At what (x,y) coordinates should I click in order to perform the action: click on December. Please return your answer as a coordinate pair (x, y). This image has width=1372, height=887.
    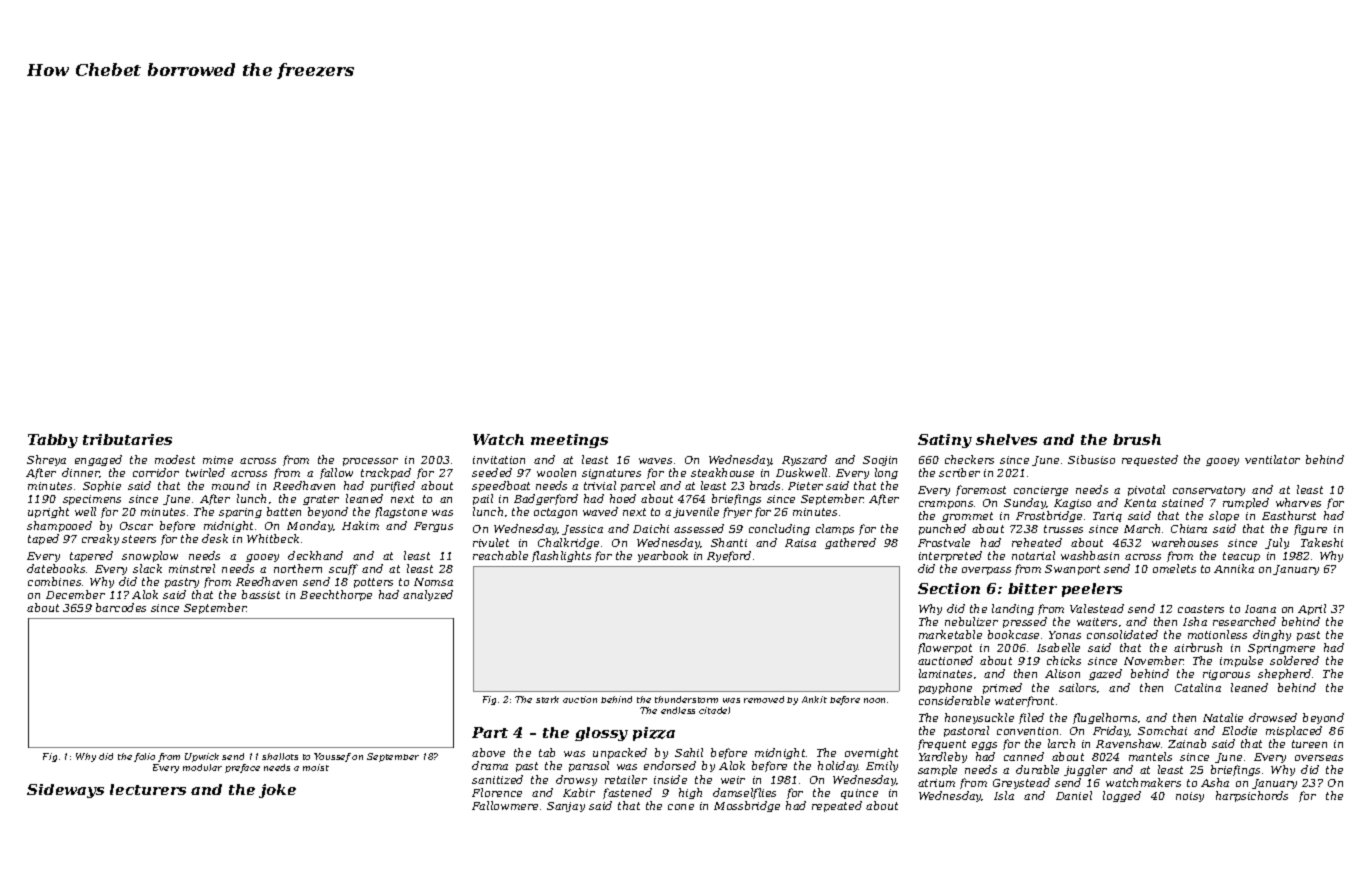
    Looking at the image, I should click on (75, 594).
